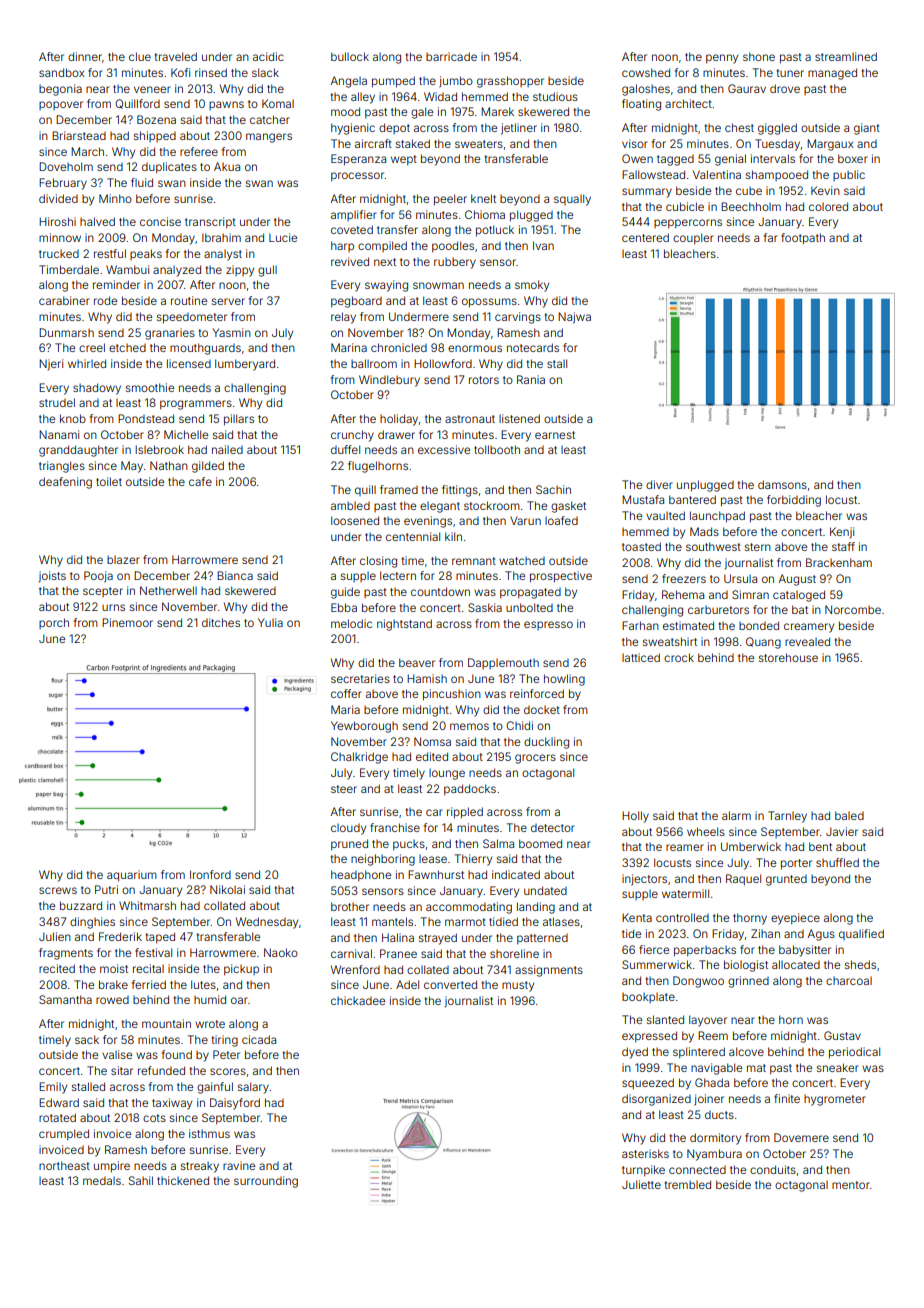 The height and width of the document is (1308, 924). I want to click on pruned, so click(349, 845).
